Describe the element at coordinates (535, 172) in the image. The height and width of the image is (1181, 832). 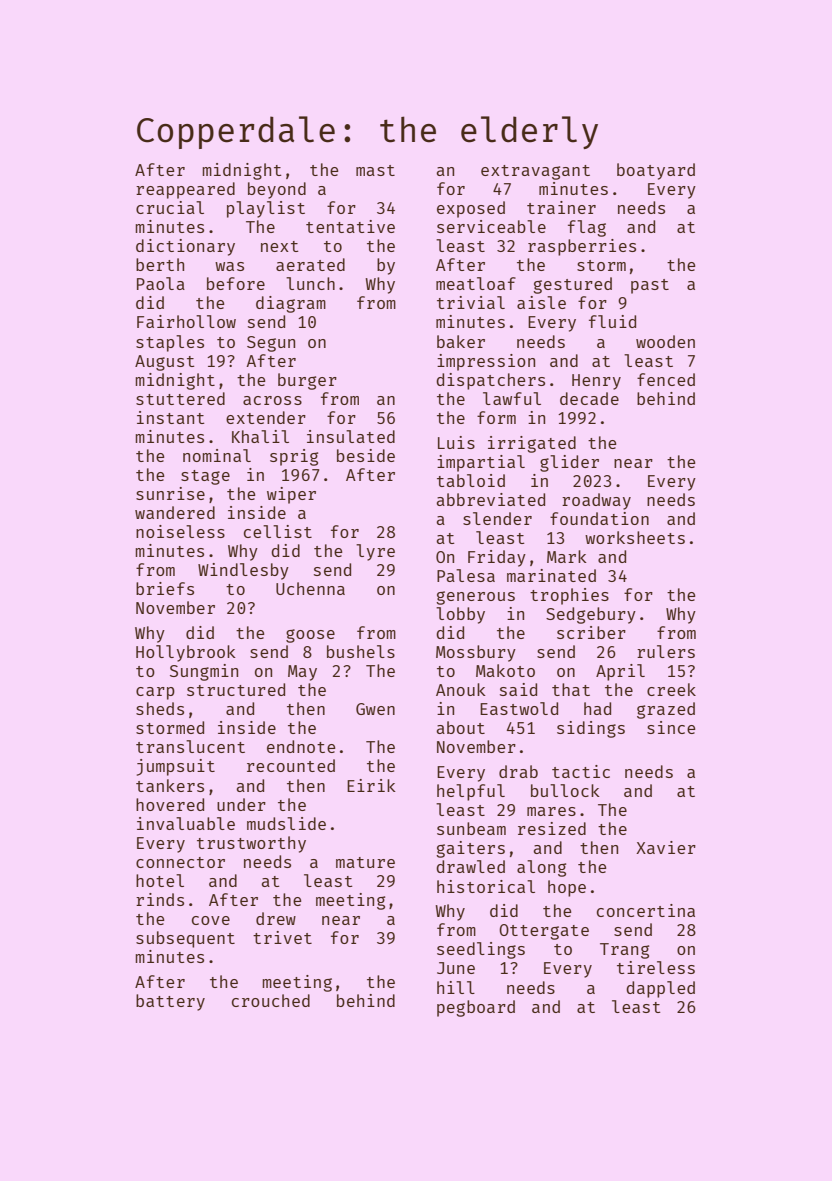
I see `extravagant` at that location.
